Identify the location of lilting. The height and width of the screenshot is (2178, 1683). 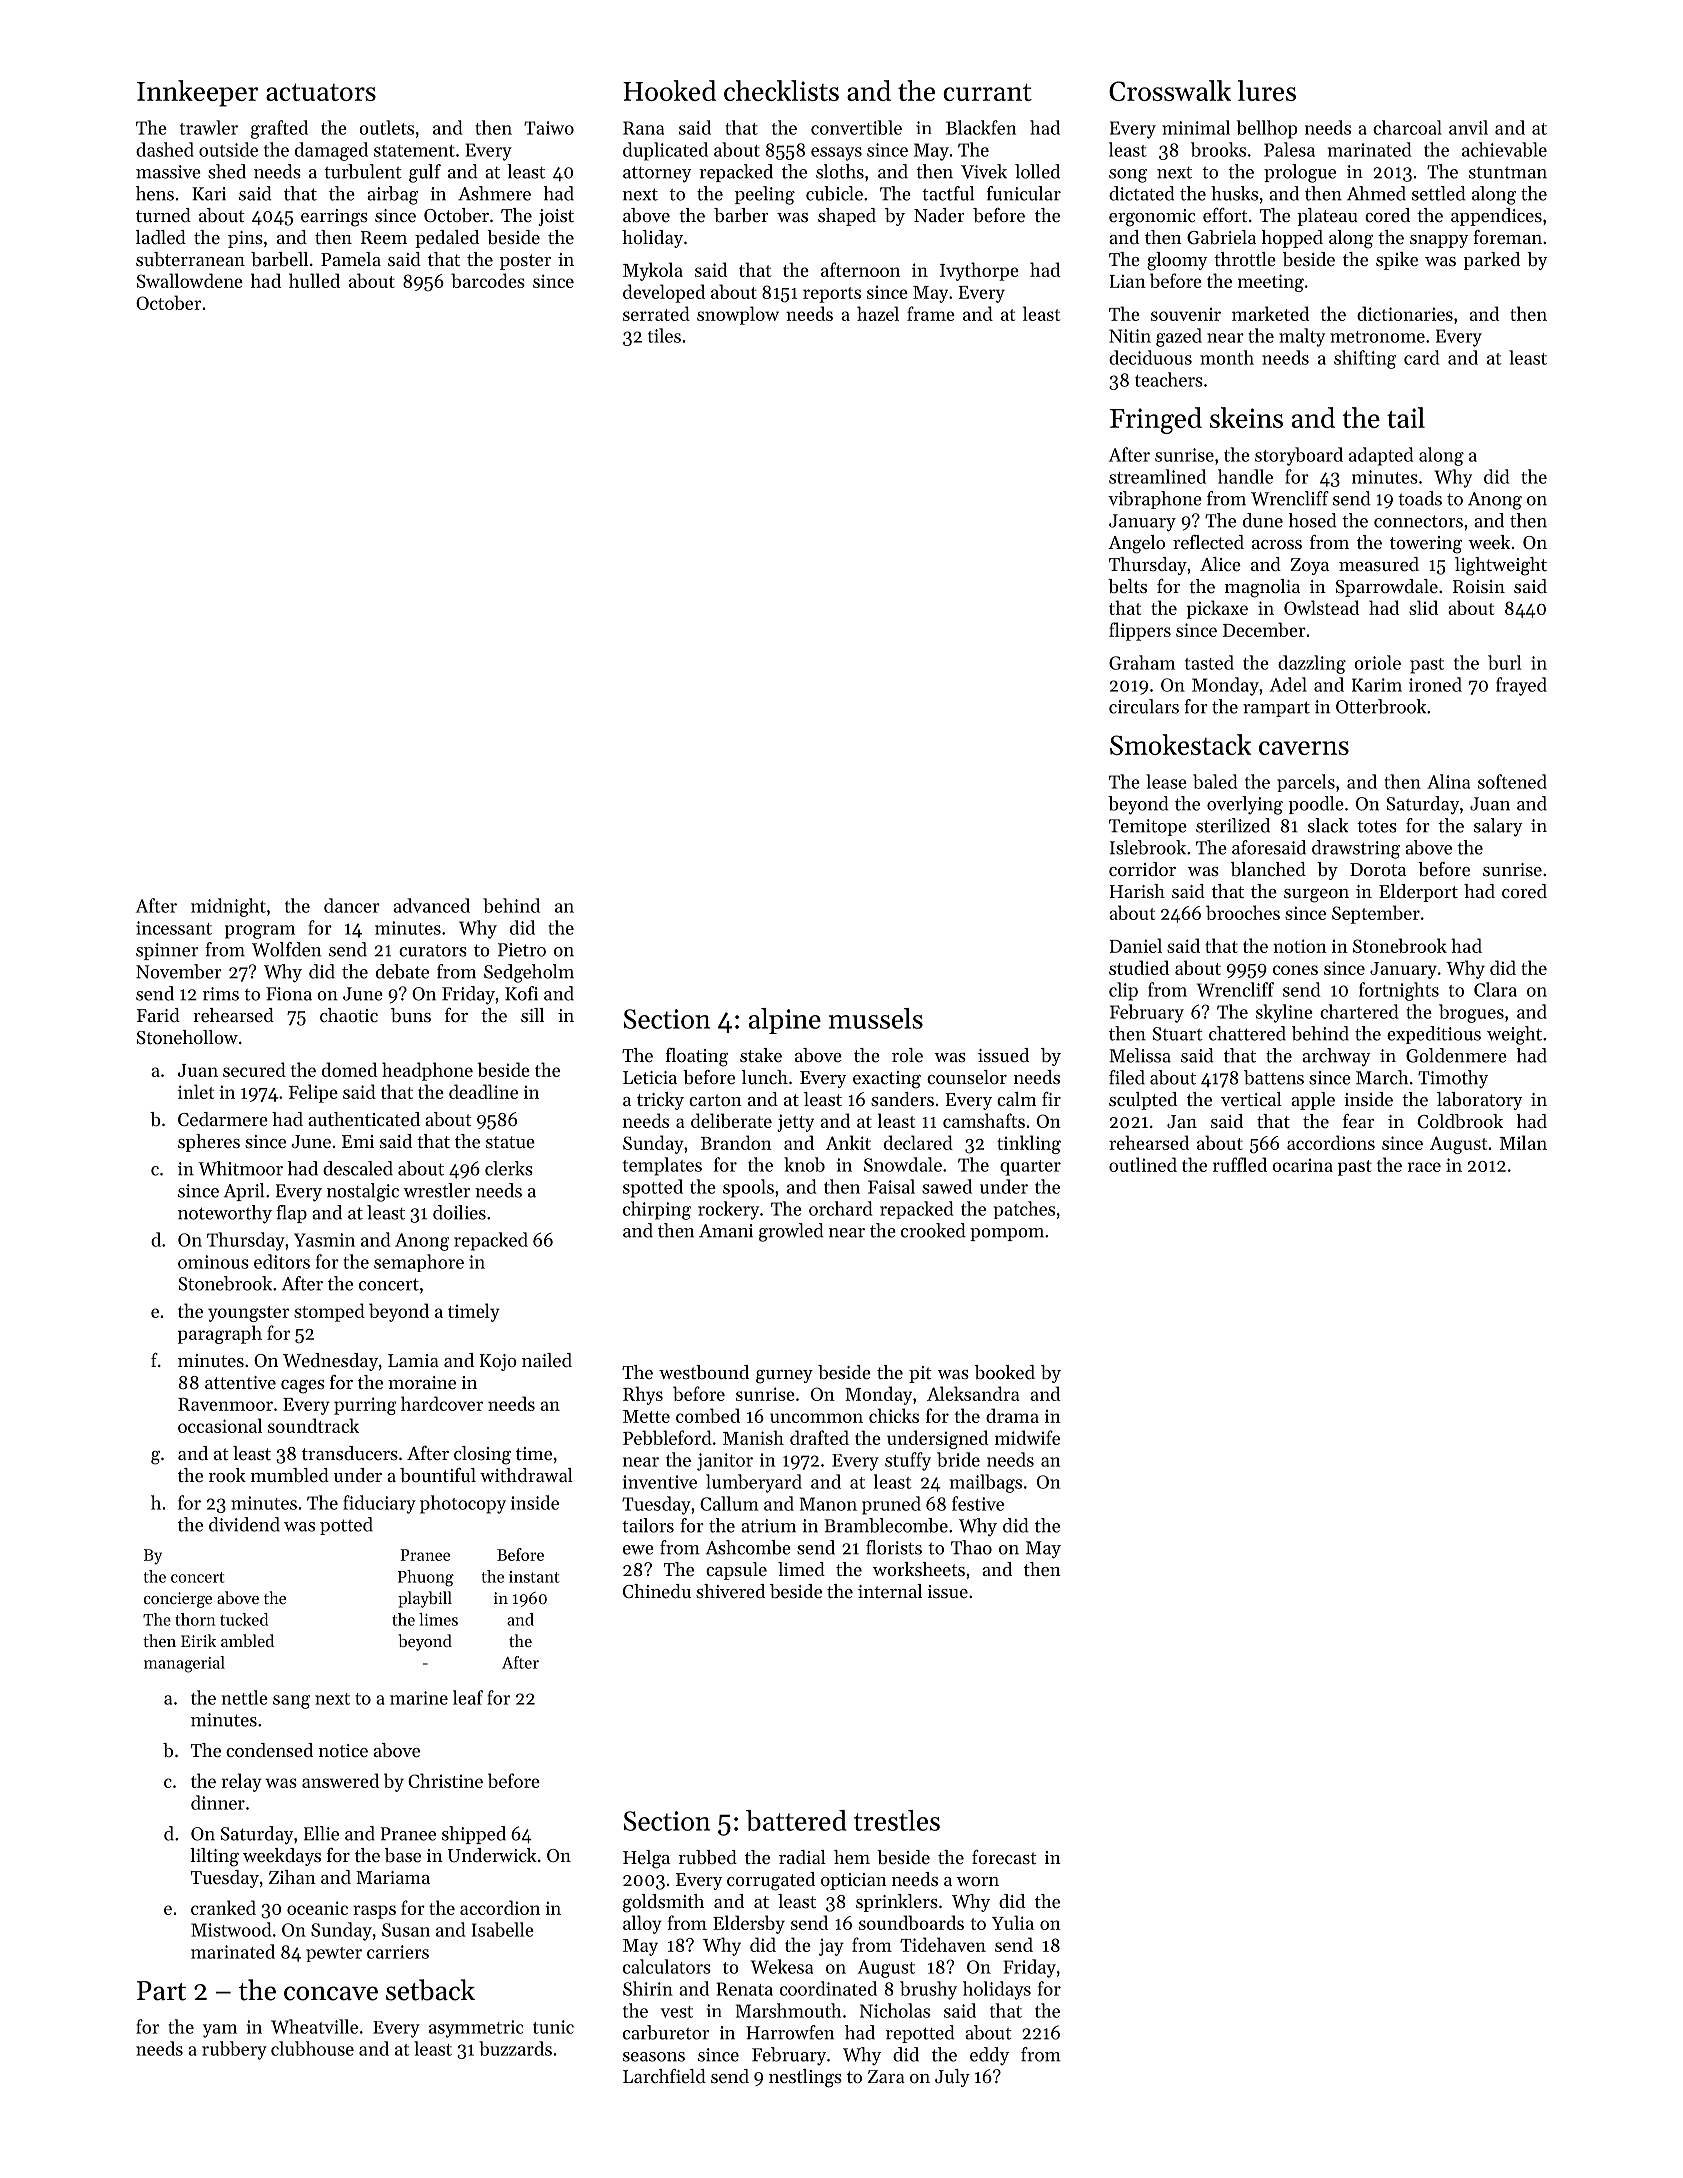
(214, 1857).
